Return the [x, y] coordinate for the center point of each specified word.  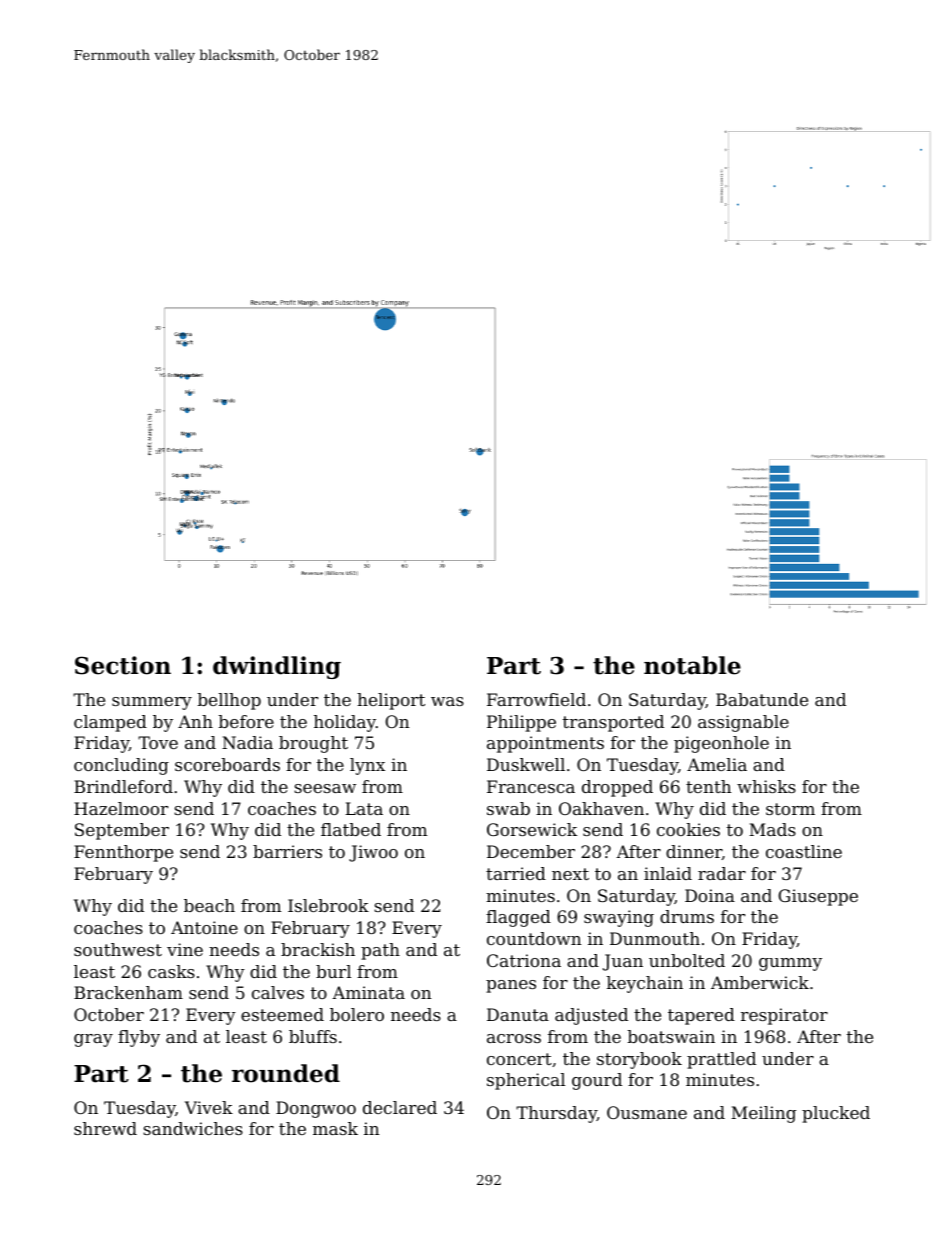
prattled [721, 1060]
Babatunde [762, 699]
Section [123, 665]
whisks [766, 786]
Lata [364, 808]
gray [93, 1040]
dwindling [277, 667]
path [380, 951]
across [514, 1038]
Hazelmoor [121, 808]
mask [335, 1128]
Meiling [763, 1114]
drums [687, 916]
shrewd [105, 1128]
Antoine [204, 927]
